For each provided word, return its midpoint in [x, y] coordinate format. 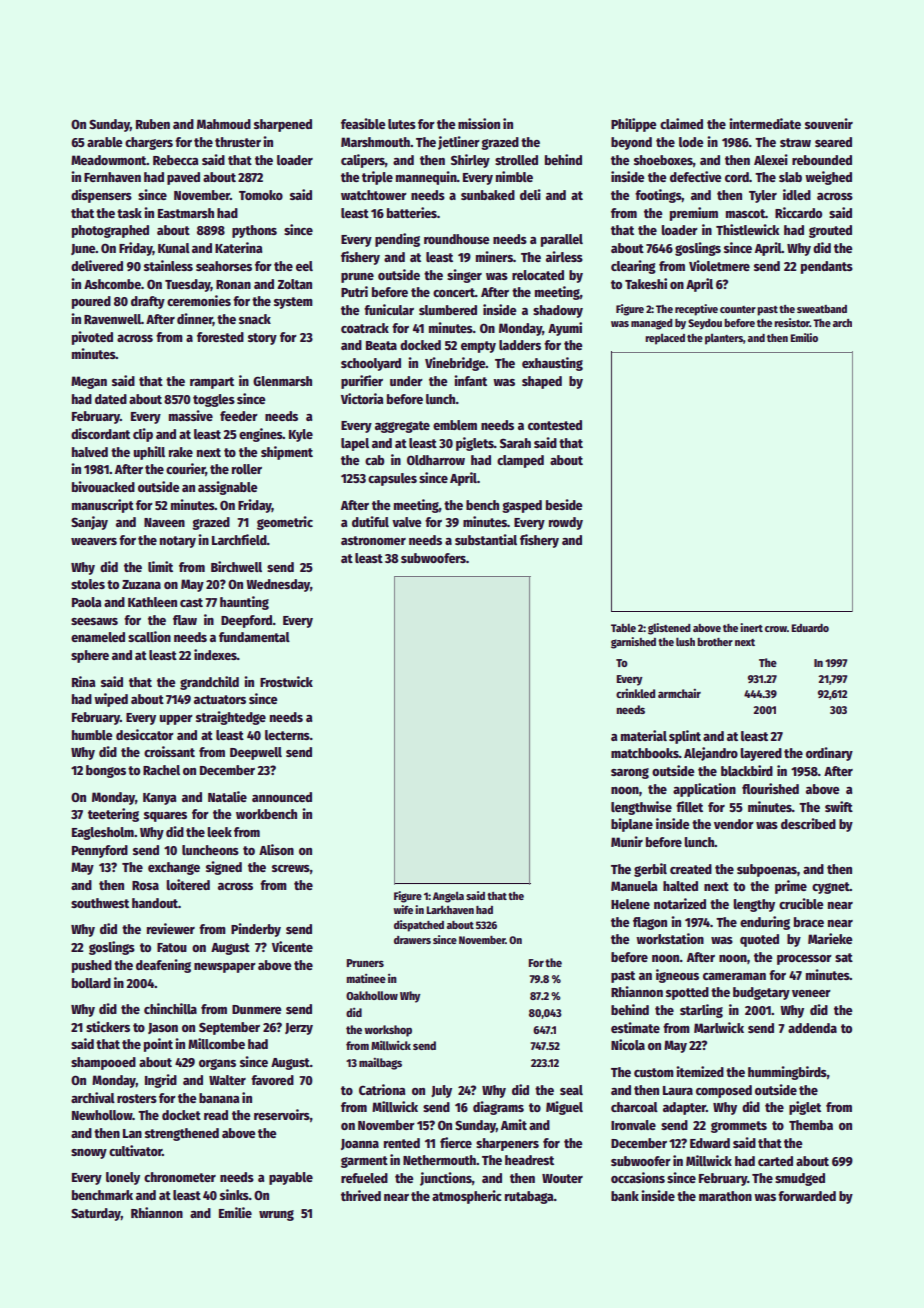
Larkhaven [450, 910]
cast [191, 602]
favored [272, 1080]
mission [479, 123]
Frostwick [286, 681]
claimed [681, 123]
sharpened [283, 125]
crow [776, 629]
